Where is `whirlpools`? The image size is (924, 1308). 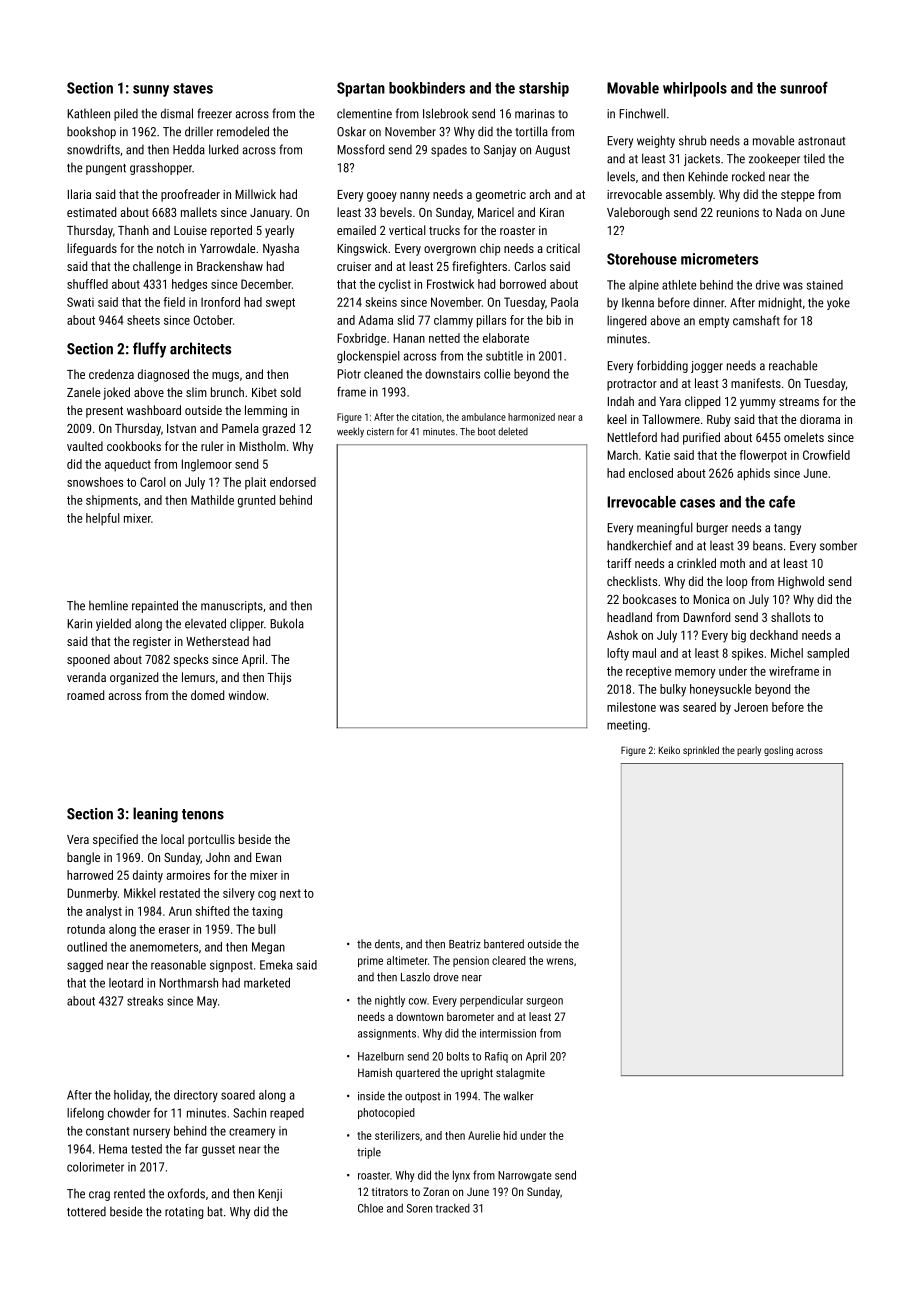 whirlpools is located at coordinates (695, 89).
